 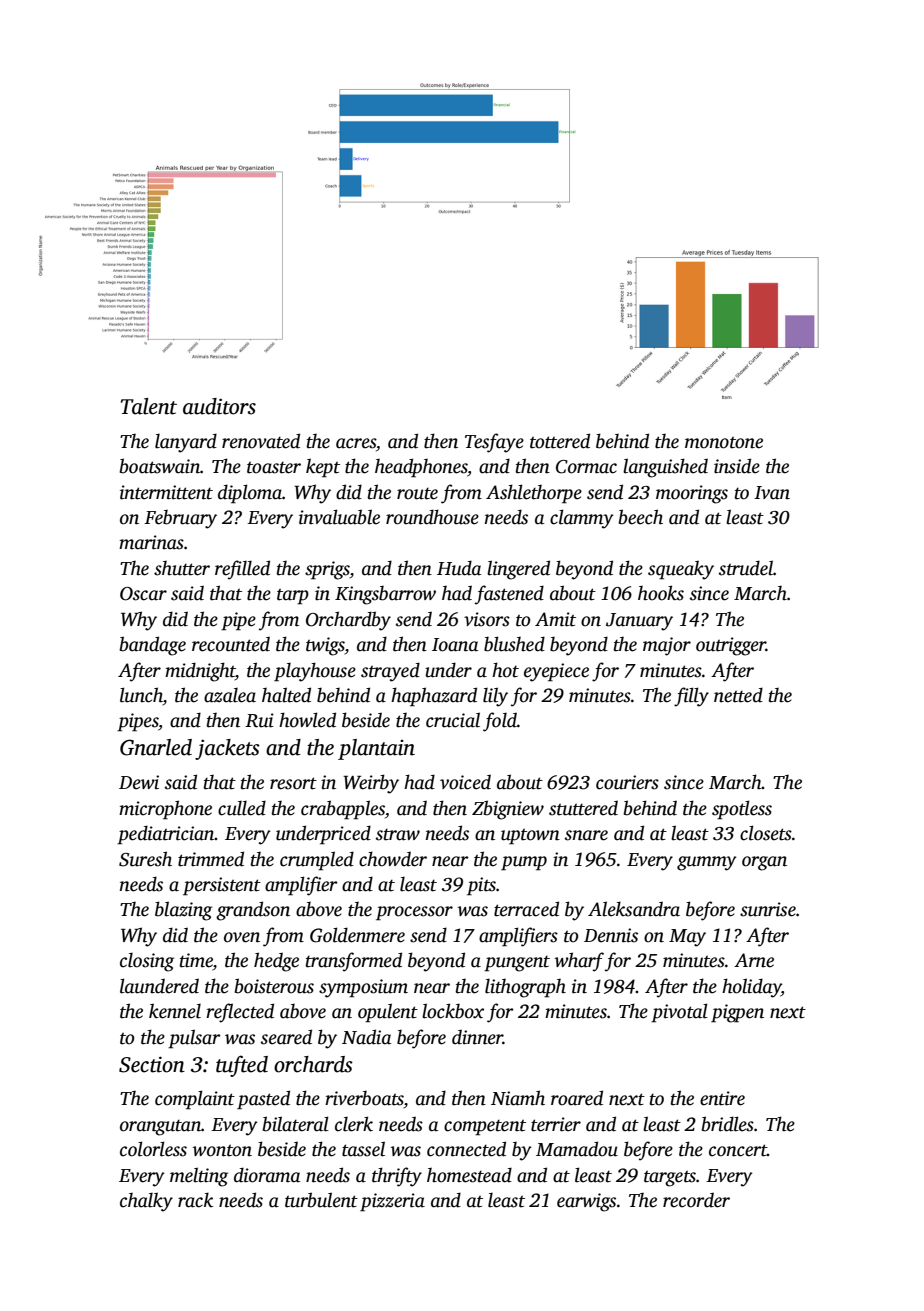 I want to click on chalky, so click(x=146, y=1202).
